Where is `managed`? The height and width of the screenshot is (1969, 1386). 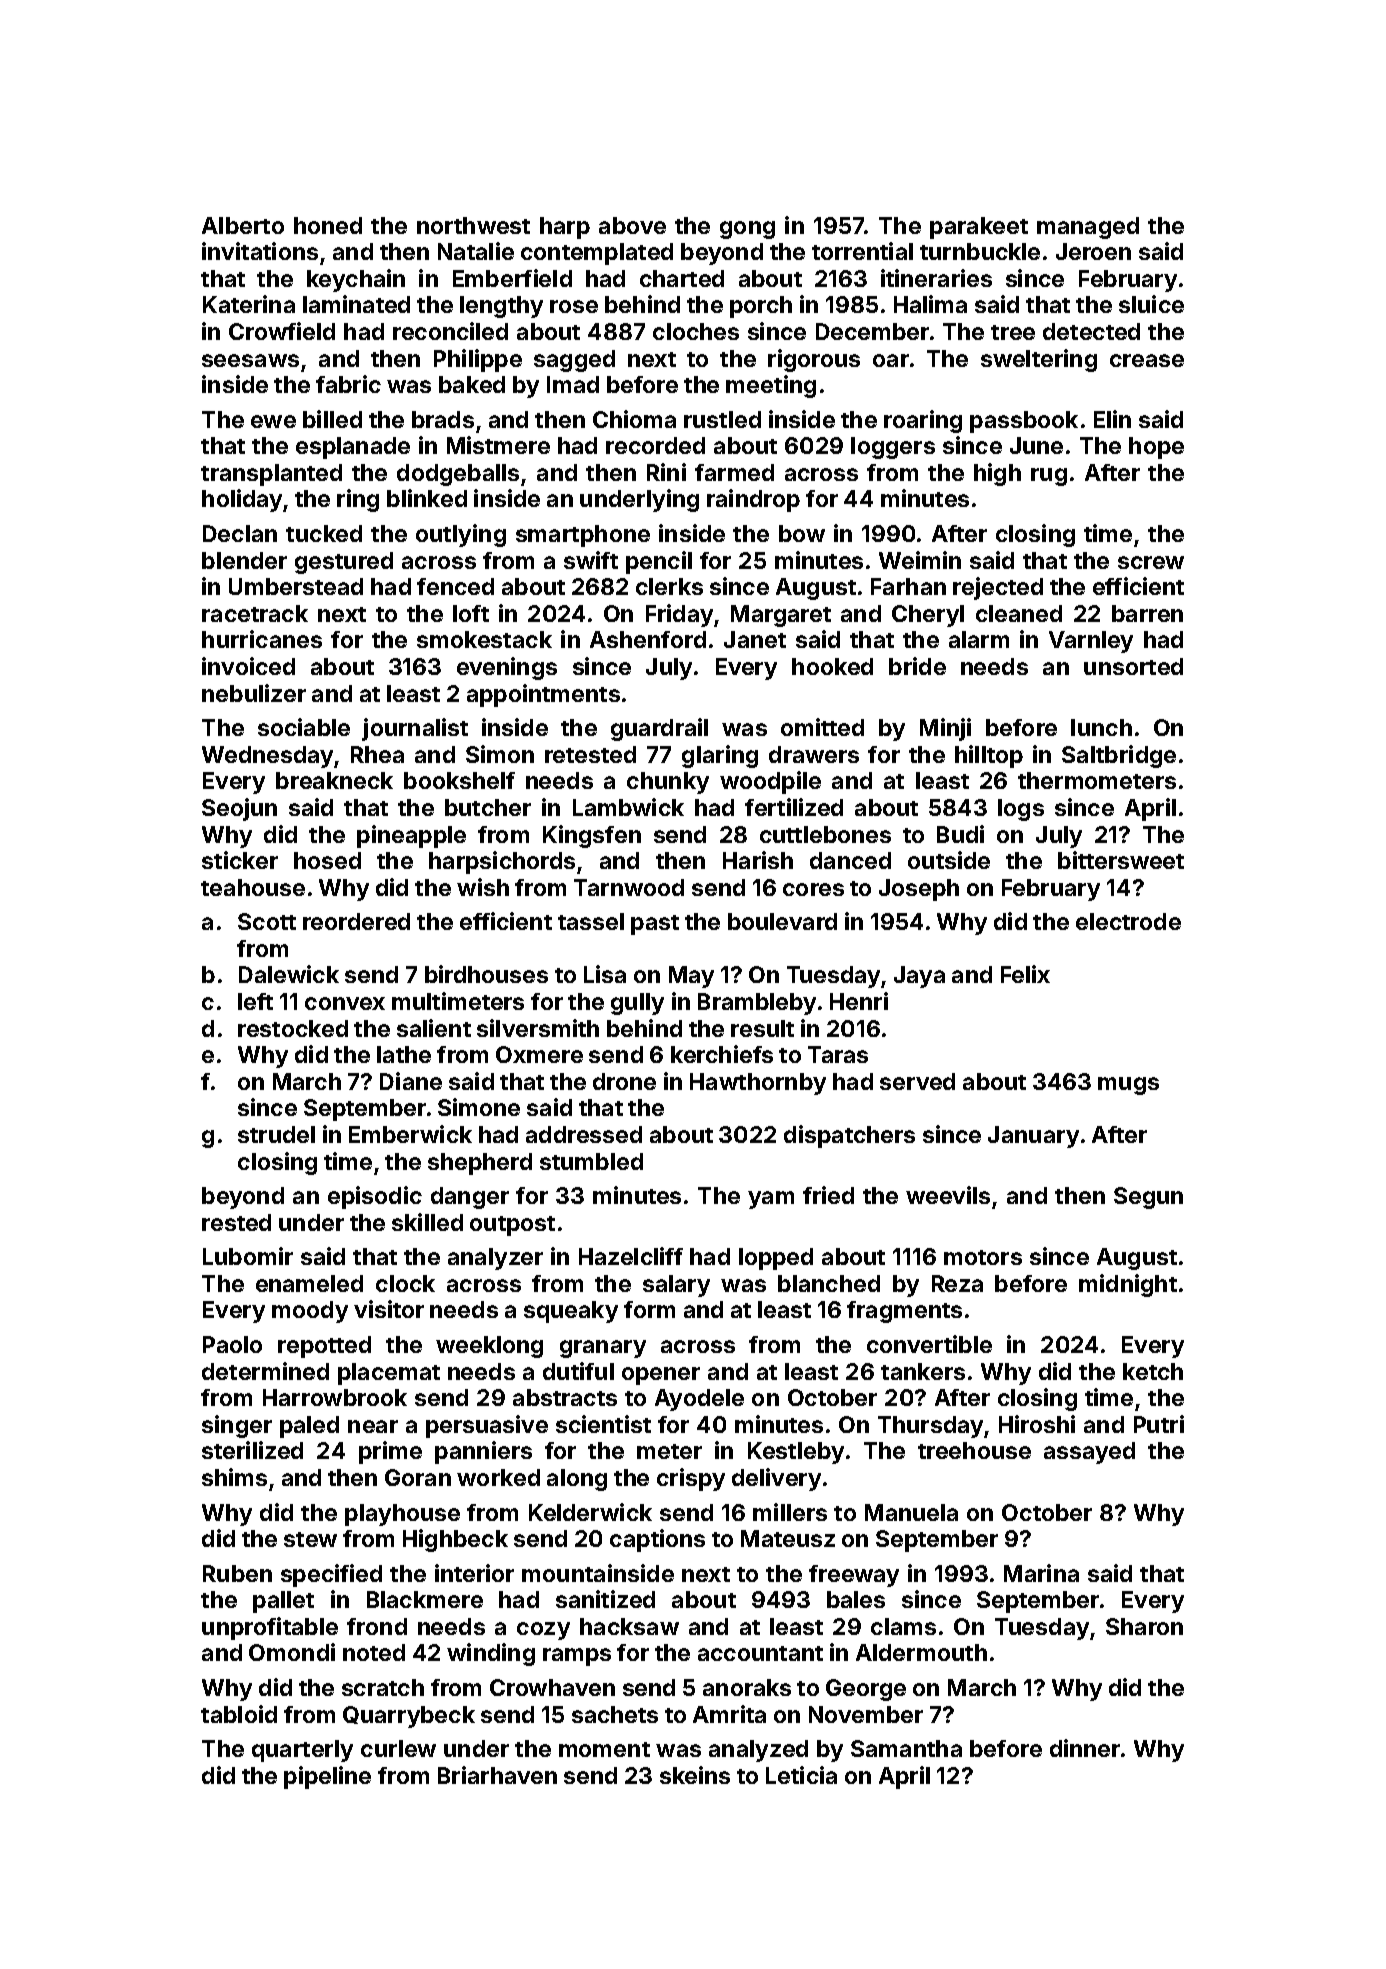 managed is located at coordinates (1088, 228).
